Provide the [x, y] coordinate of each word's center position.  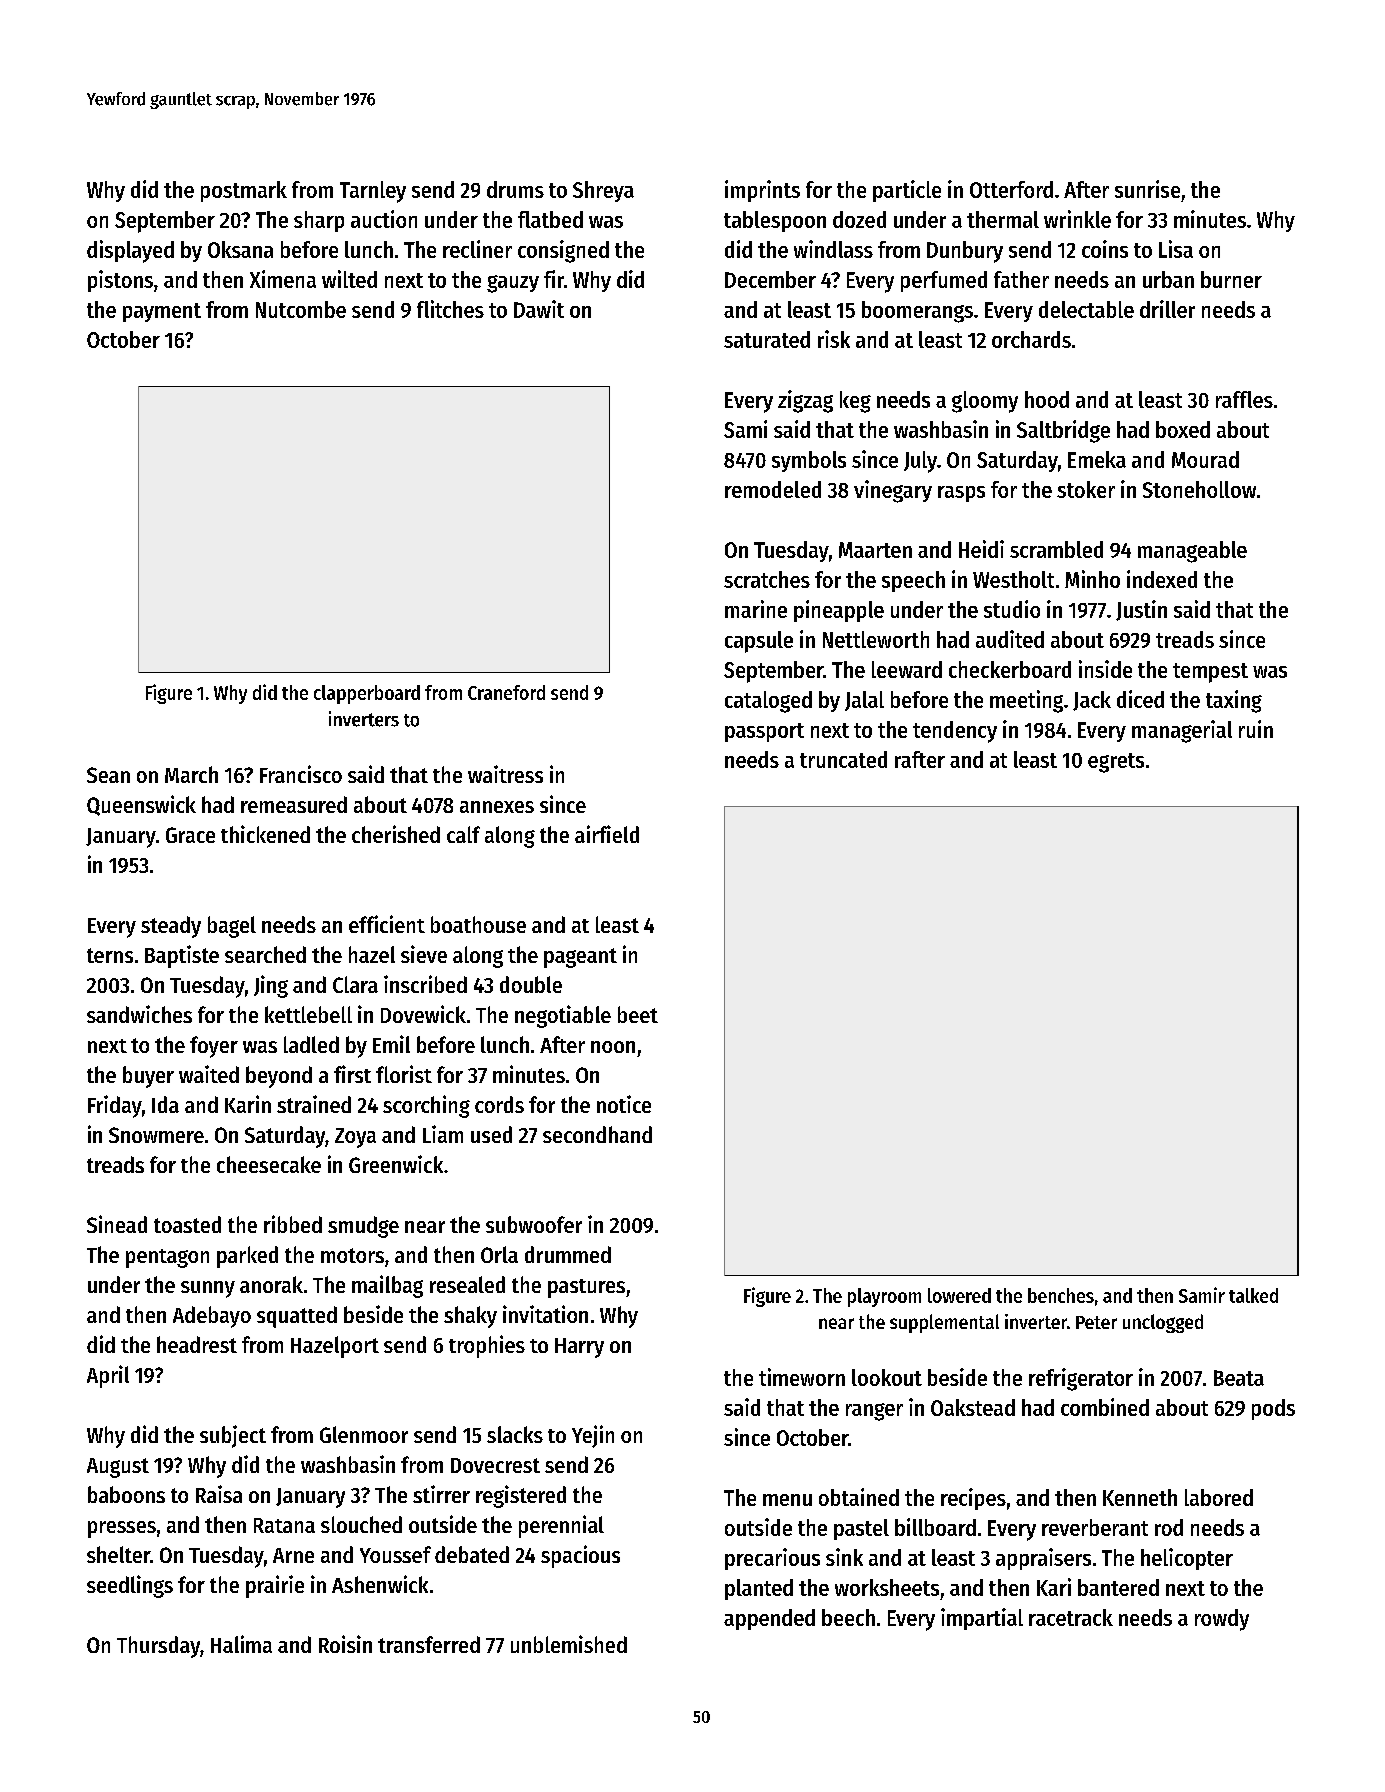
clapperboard [367, 694]
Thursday [158, 1647]
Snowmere [156, 1135]
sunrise [1147, 189]
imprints [762, 191]
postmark [244, 191]
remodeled [773, 489]
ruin [1256, 729]
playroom [884, 1297]
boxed [1183, 429]
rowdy [1222, 1620]
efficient [387, 924]
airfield [607, 834]
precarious [772, 1559]
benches [1061, 1295]
